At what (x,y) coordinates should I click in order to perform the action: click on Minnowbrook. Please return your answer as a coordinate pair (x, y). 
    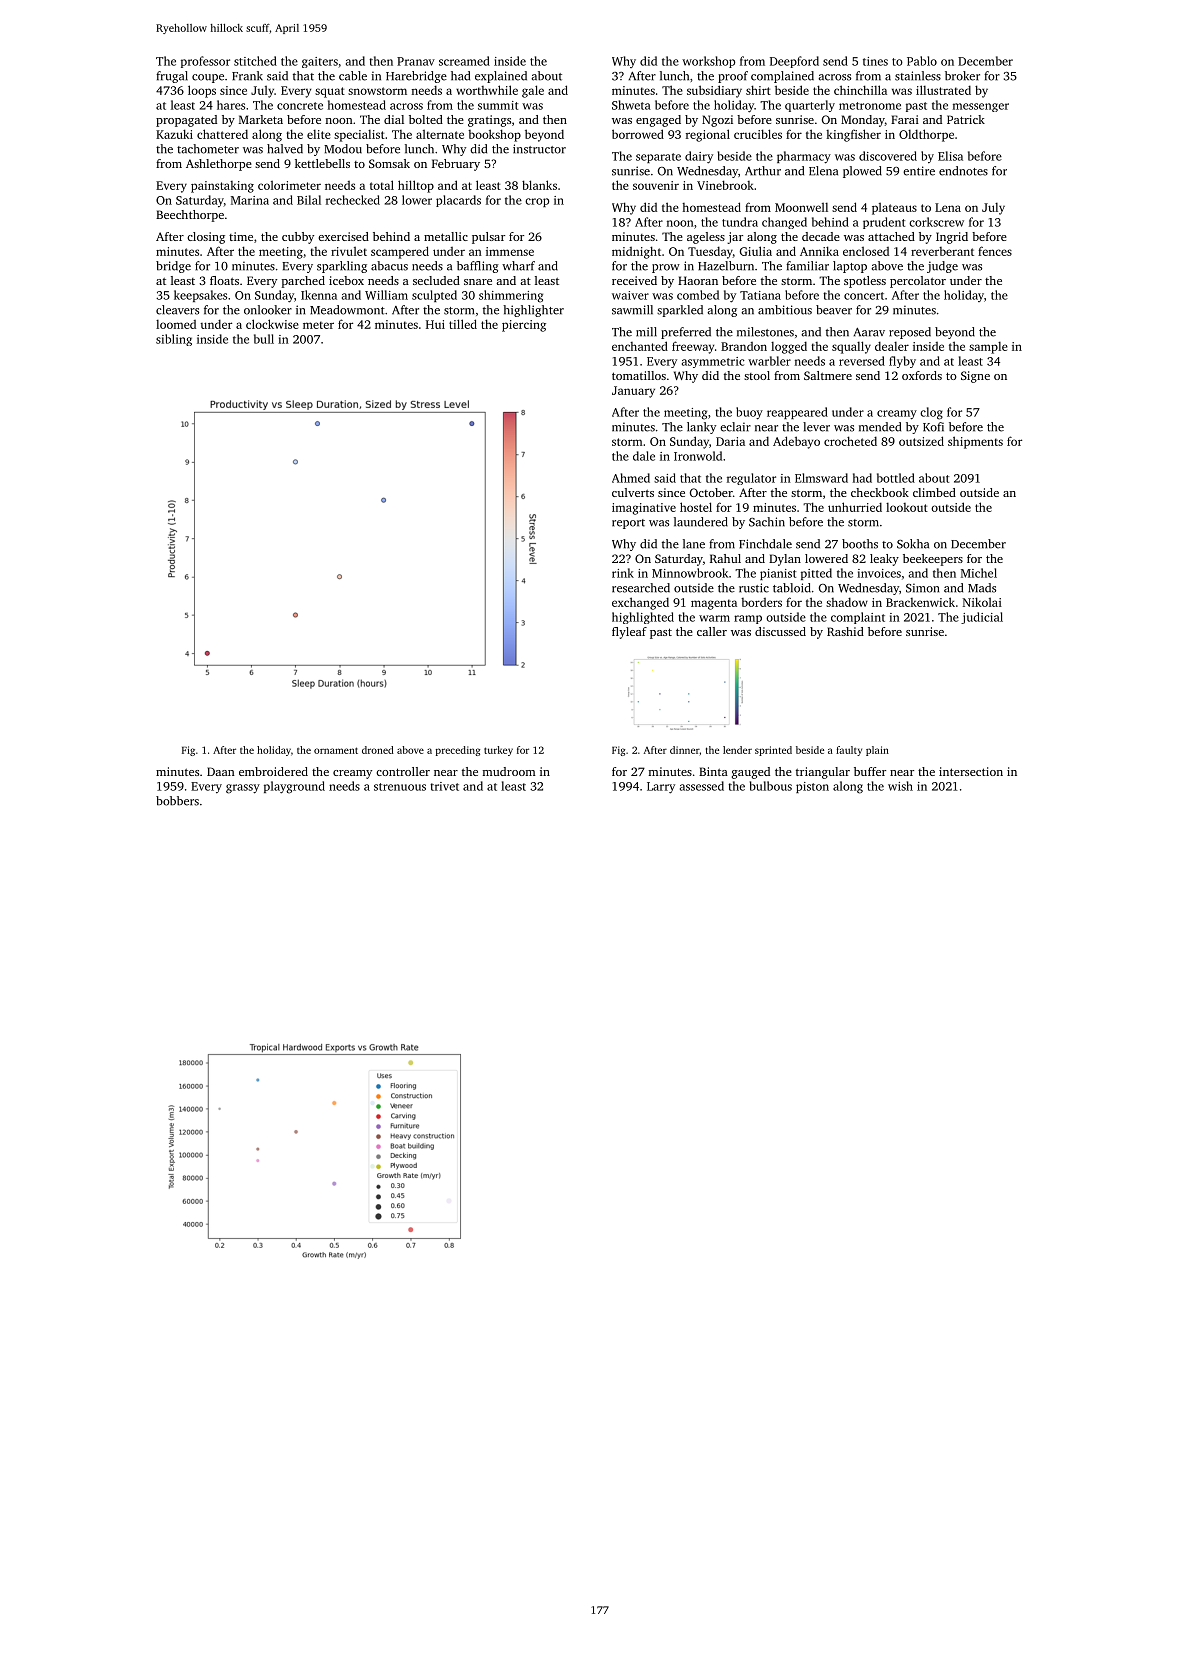
    Looking at the image, I should click on (690, 573).
